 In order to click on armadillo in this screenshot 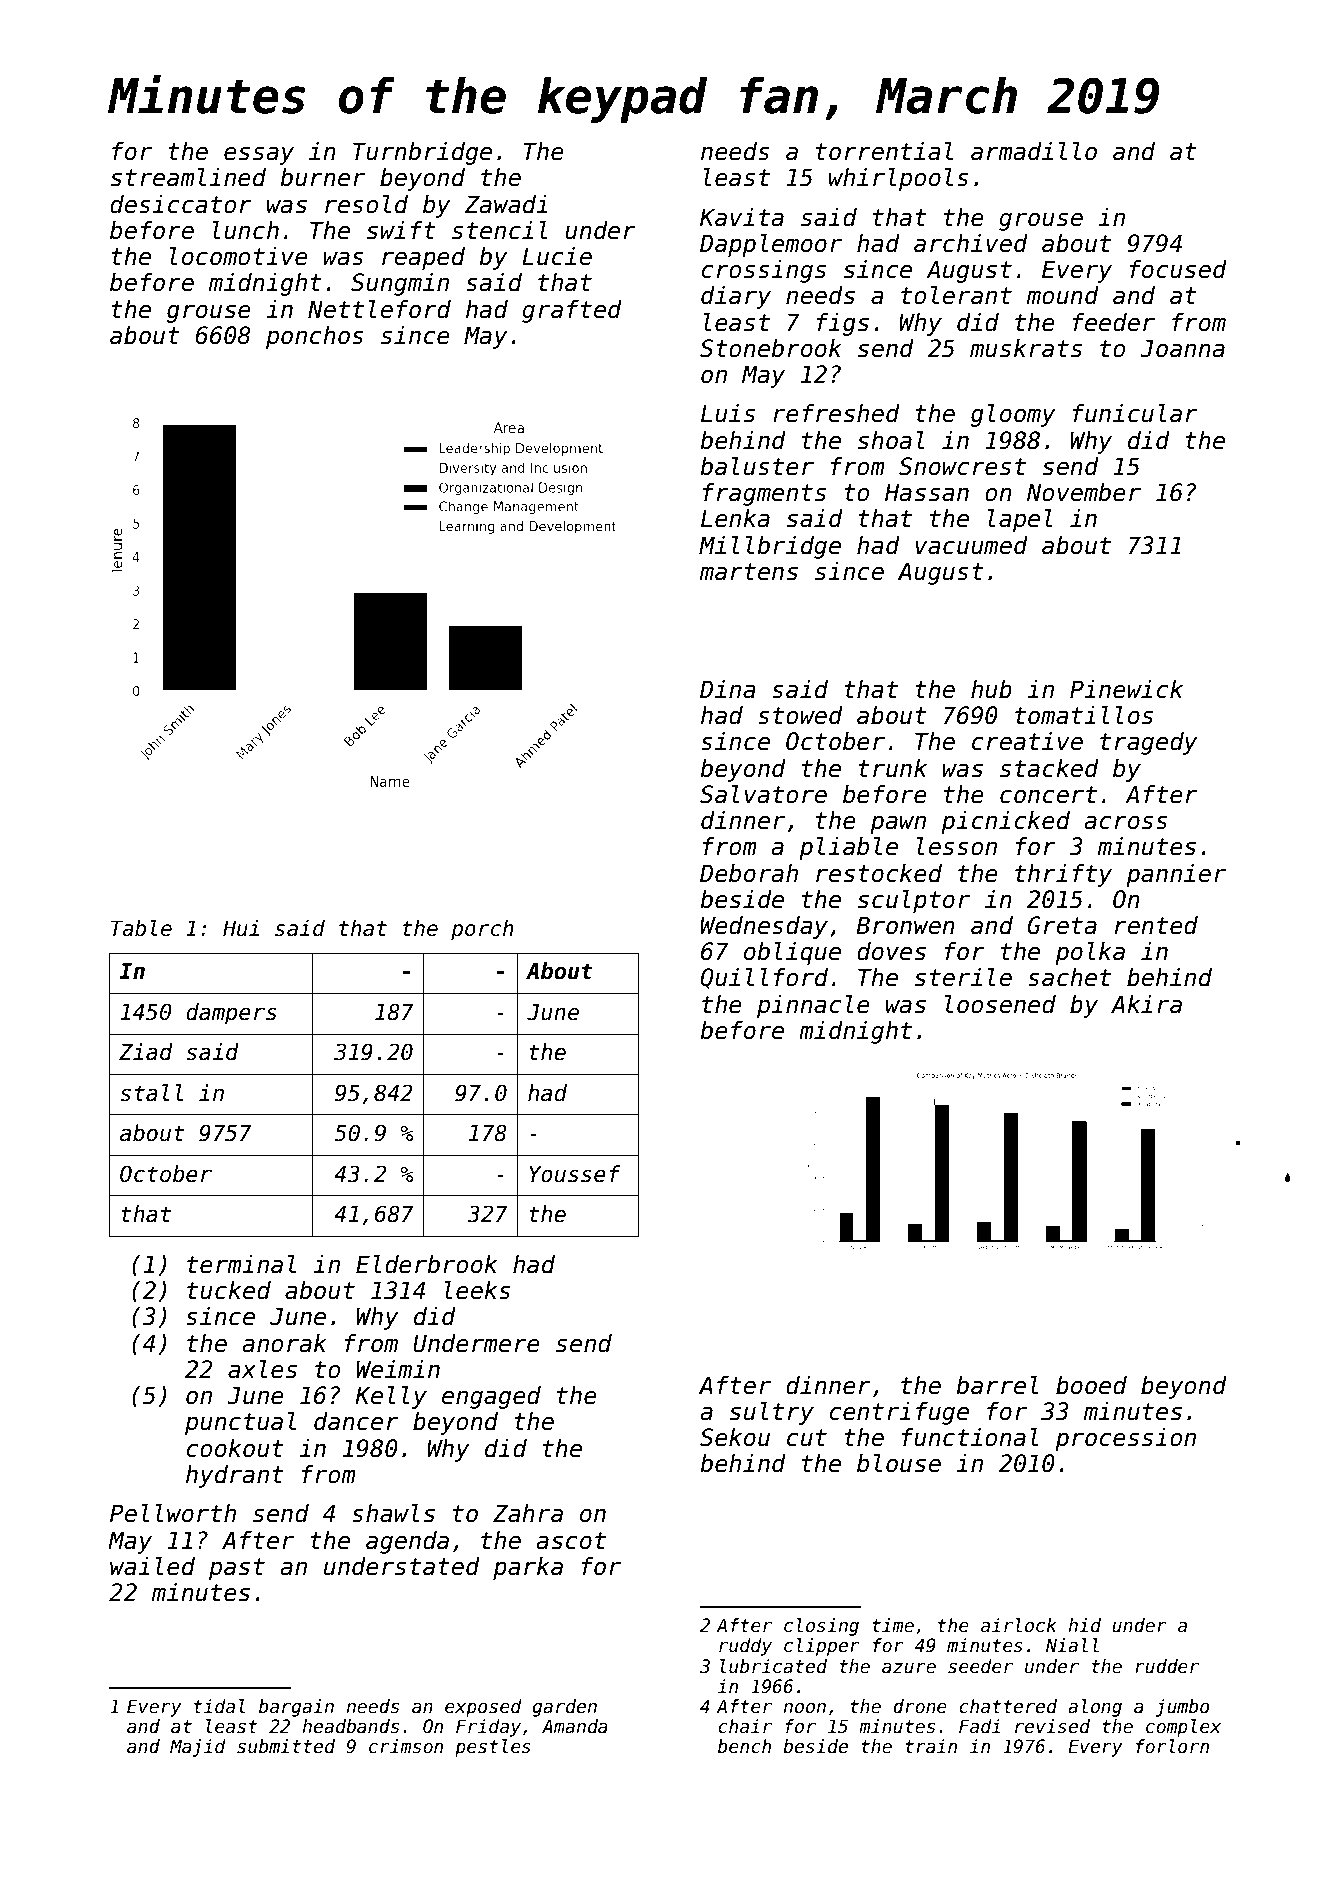, I will do `click(1034, 151)`.
